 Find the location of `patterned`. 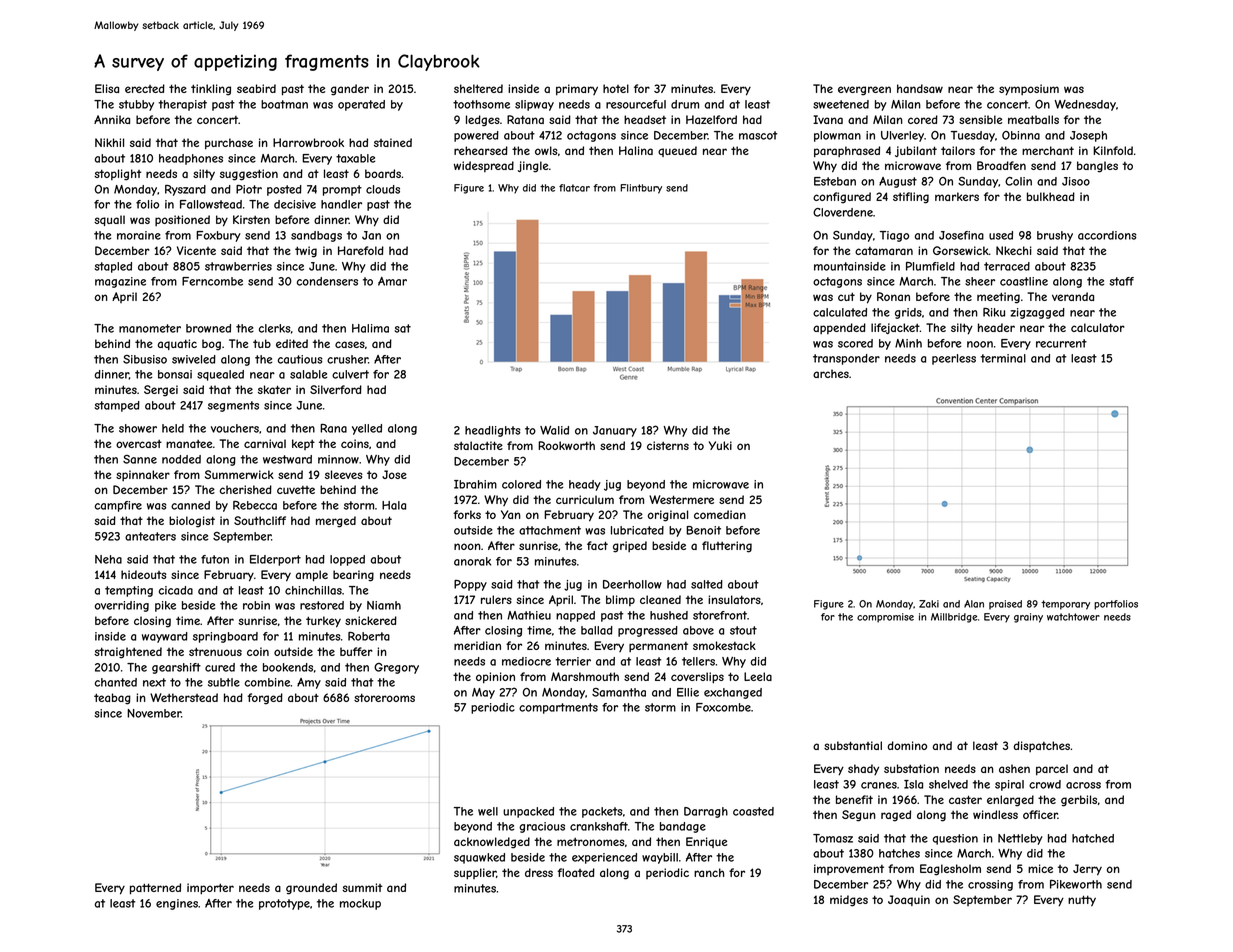

patterned is located at coordinates (155, 889).
